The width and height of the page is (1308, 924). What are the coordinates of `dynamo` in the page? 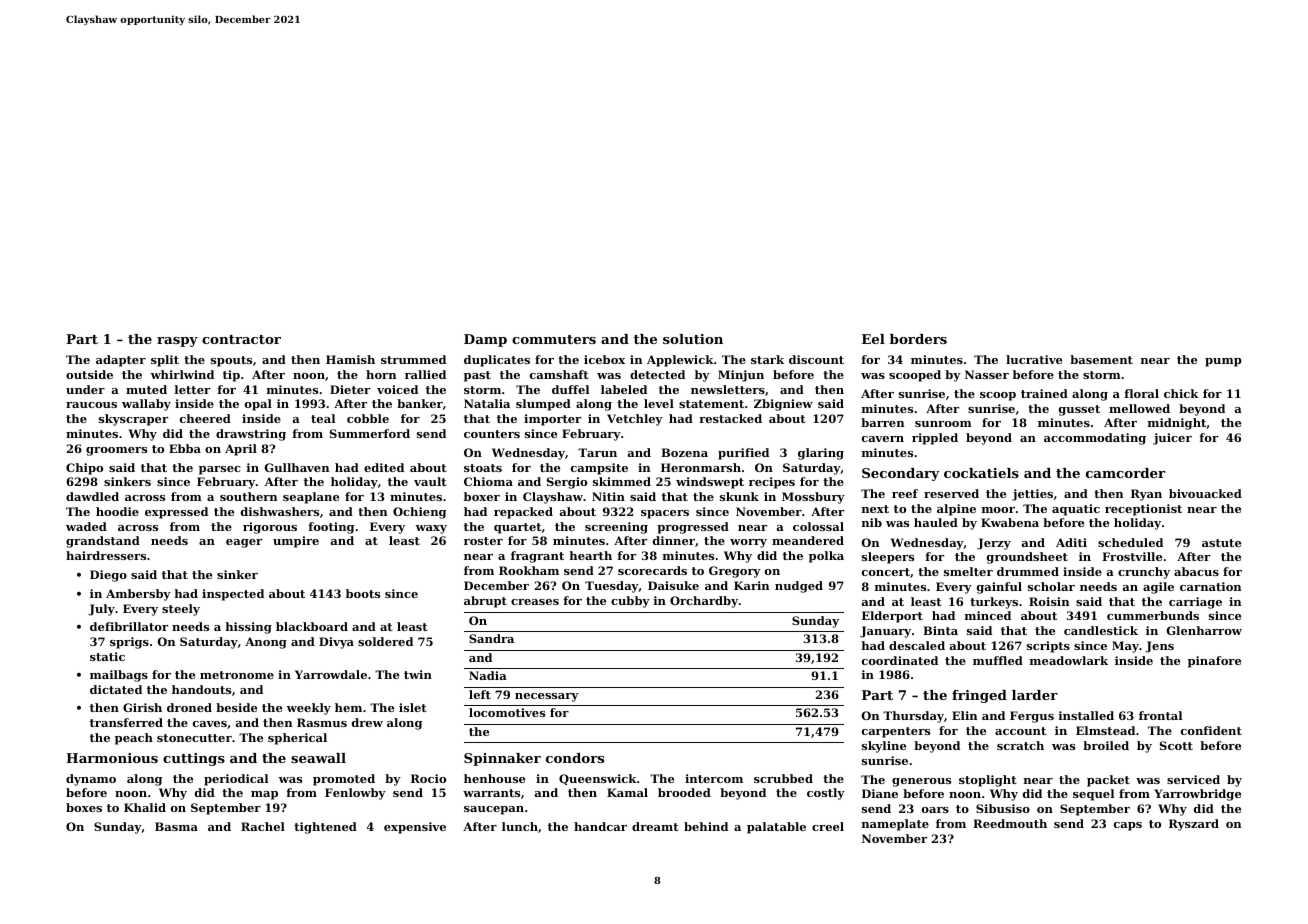 It's located at (91, 780).
